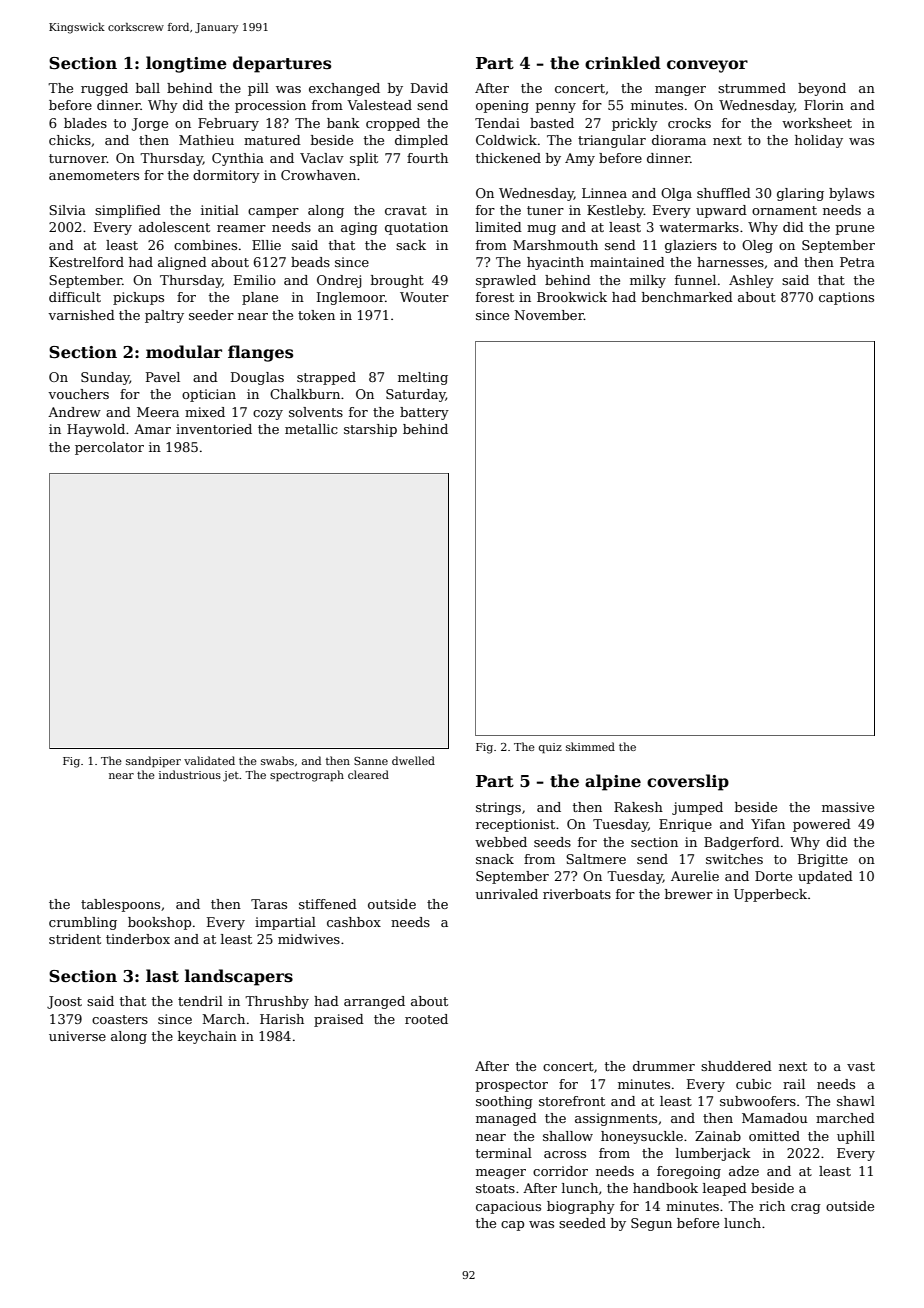 The height and width of the screenshot is (1308, 924). What do you see at coordinates (162, 976) in the screenshot?
I see `last` at bounding box center [162, 976].
